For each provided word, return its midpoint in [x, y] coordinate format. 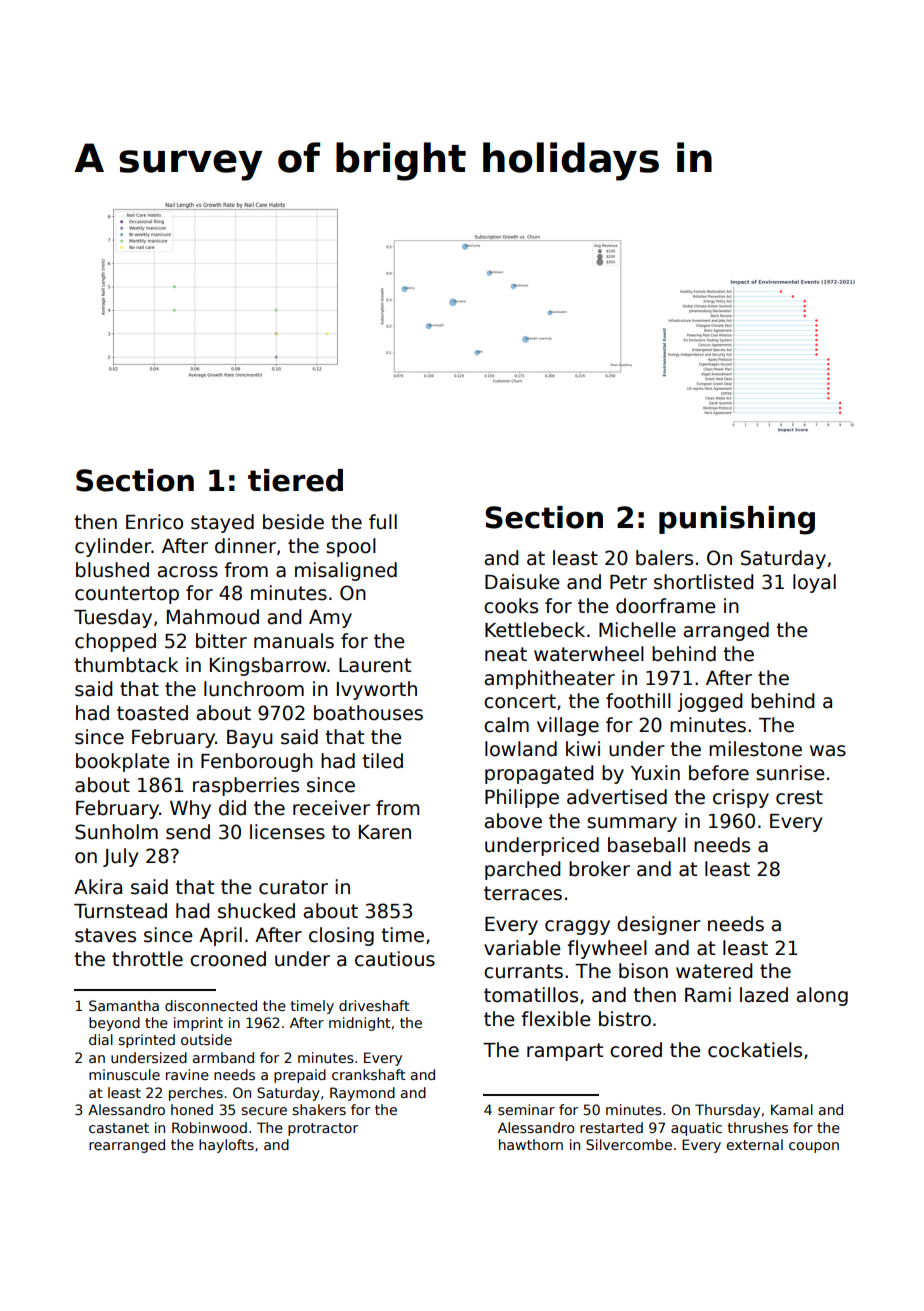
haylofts [226, 1146]
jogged [710, 702]
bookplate [122, 762]
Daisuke [522, 582]
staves [105, 935]
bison [643, 971]
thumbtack [126, 665]
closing [341, 936]
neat [506, 654]
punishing [737, 520]
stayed [222, 523]
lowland [521, 749]
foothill [638, 701]
